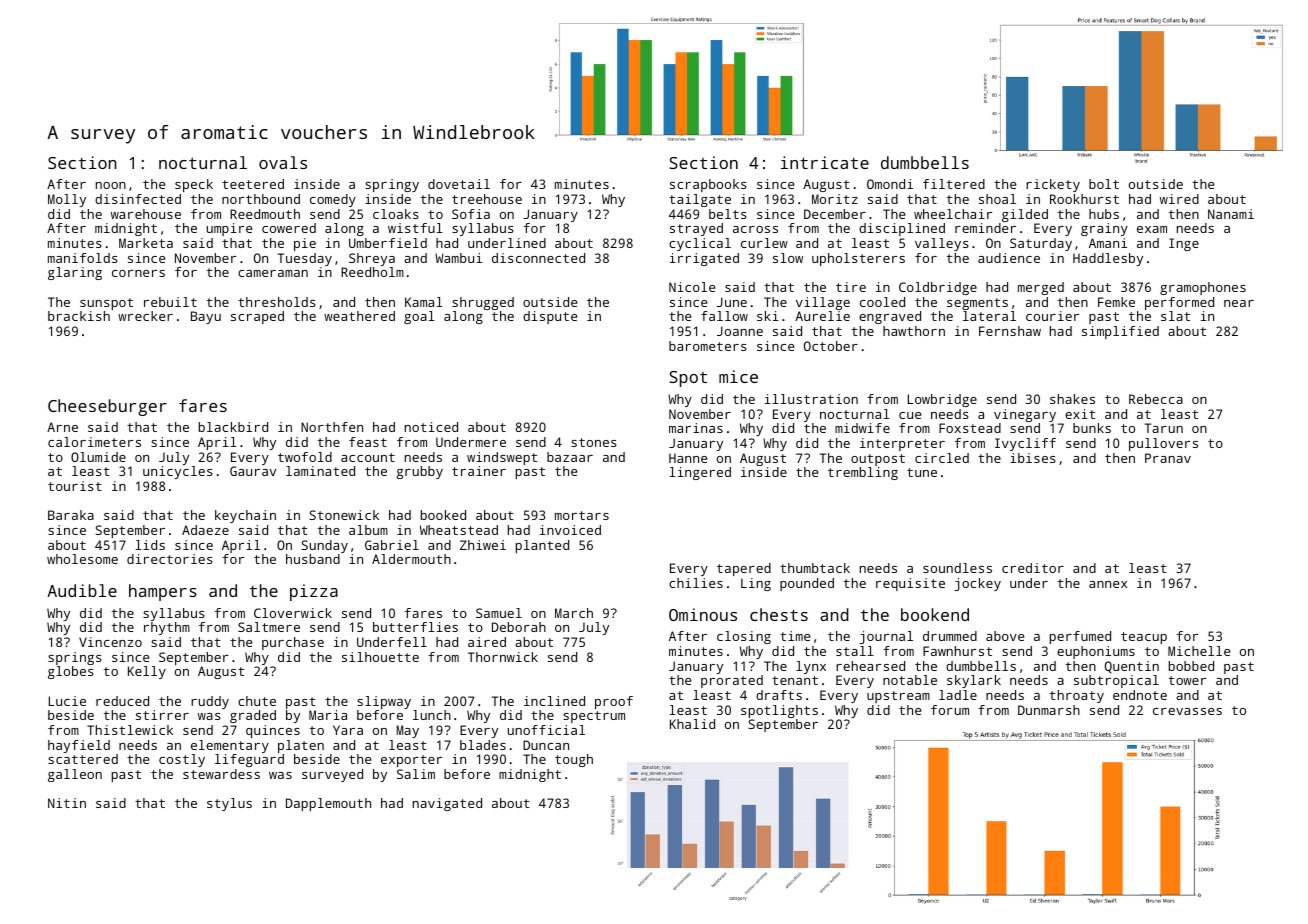 Image resolution: width=1308 pixels, height=924 pixels. What do you see at coordinates (1104, 184) in the screenshot?
I see `bolt` at bounding box center [1104, 184].
